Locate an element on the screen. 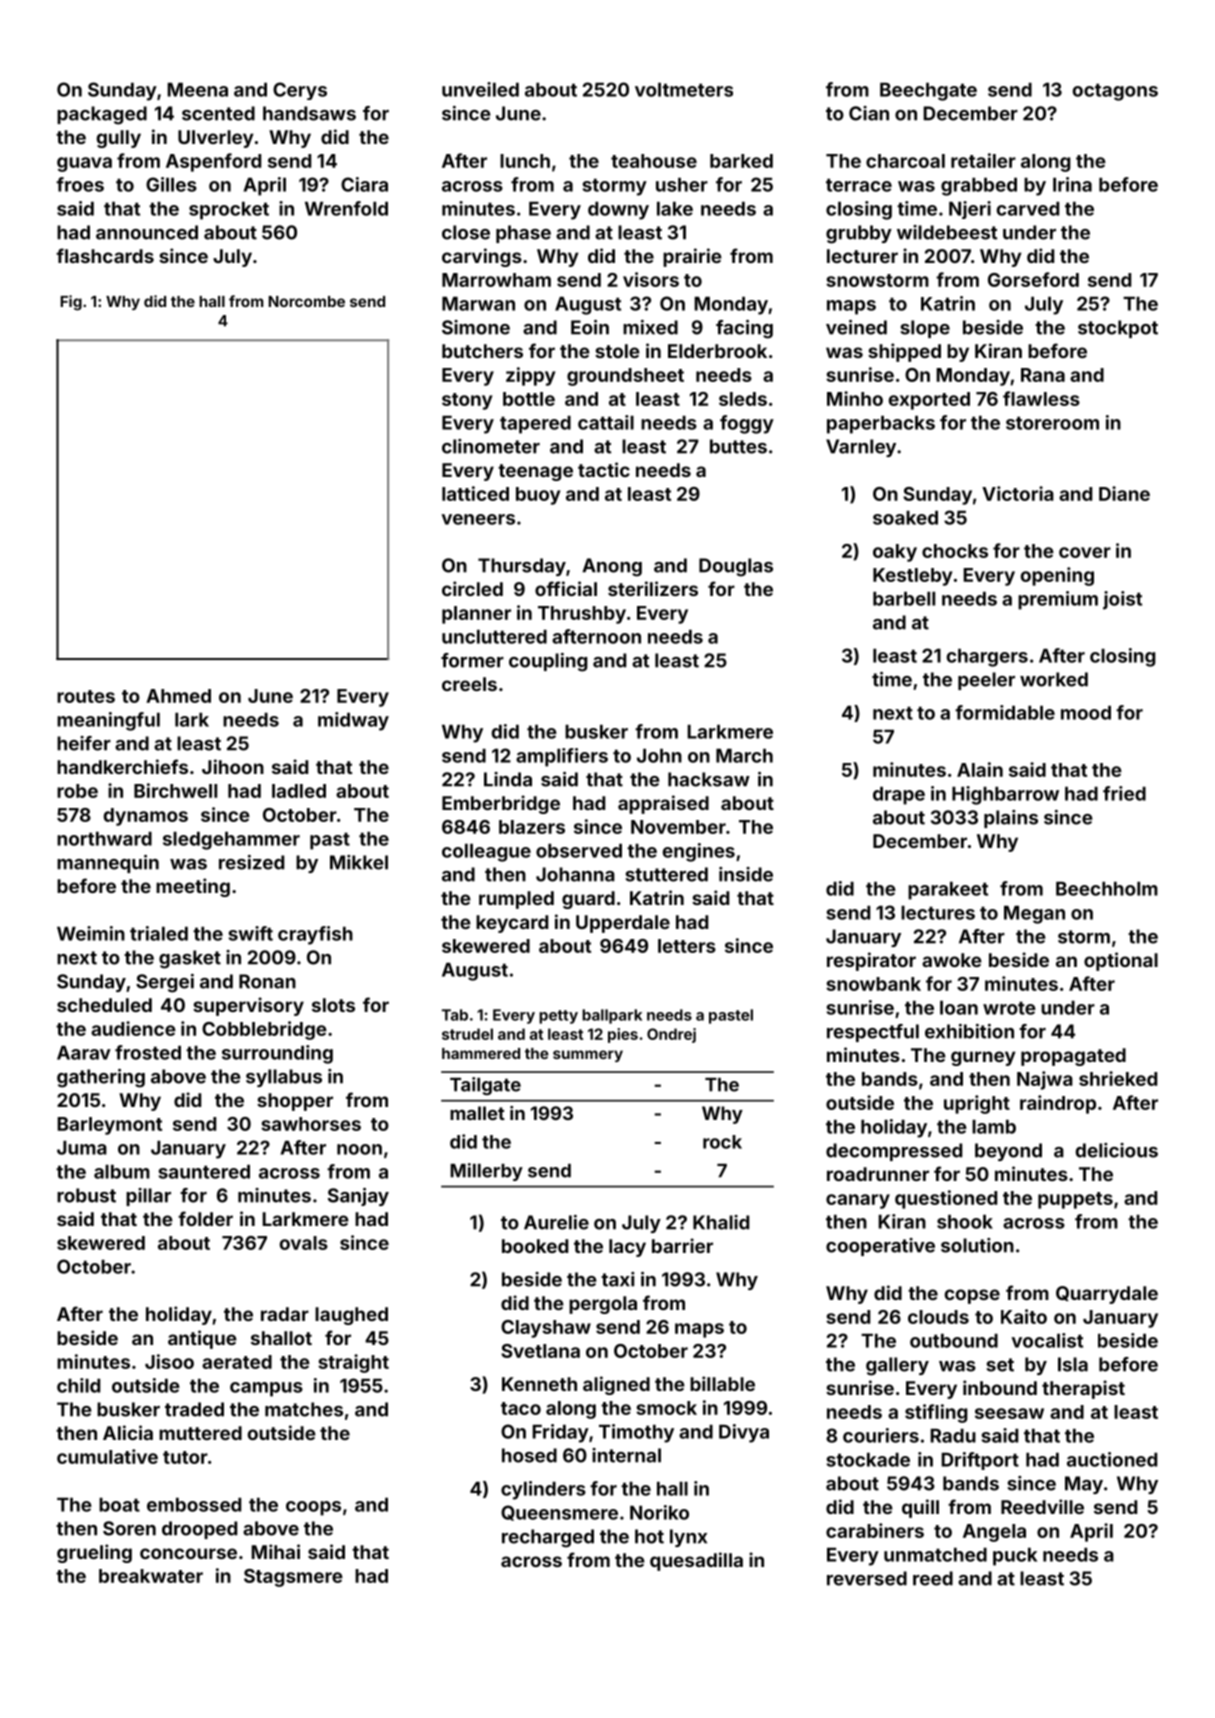 The image size is (1215, 1718). veined is located at coordinates (856, 327).
